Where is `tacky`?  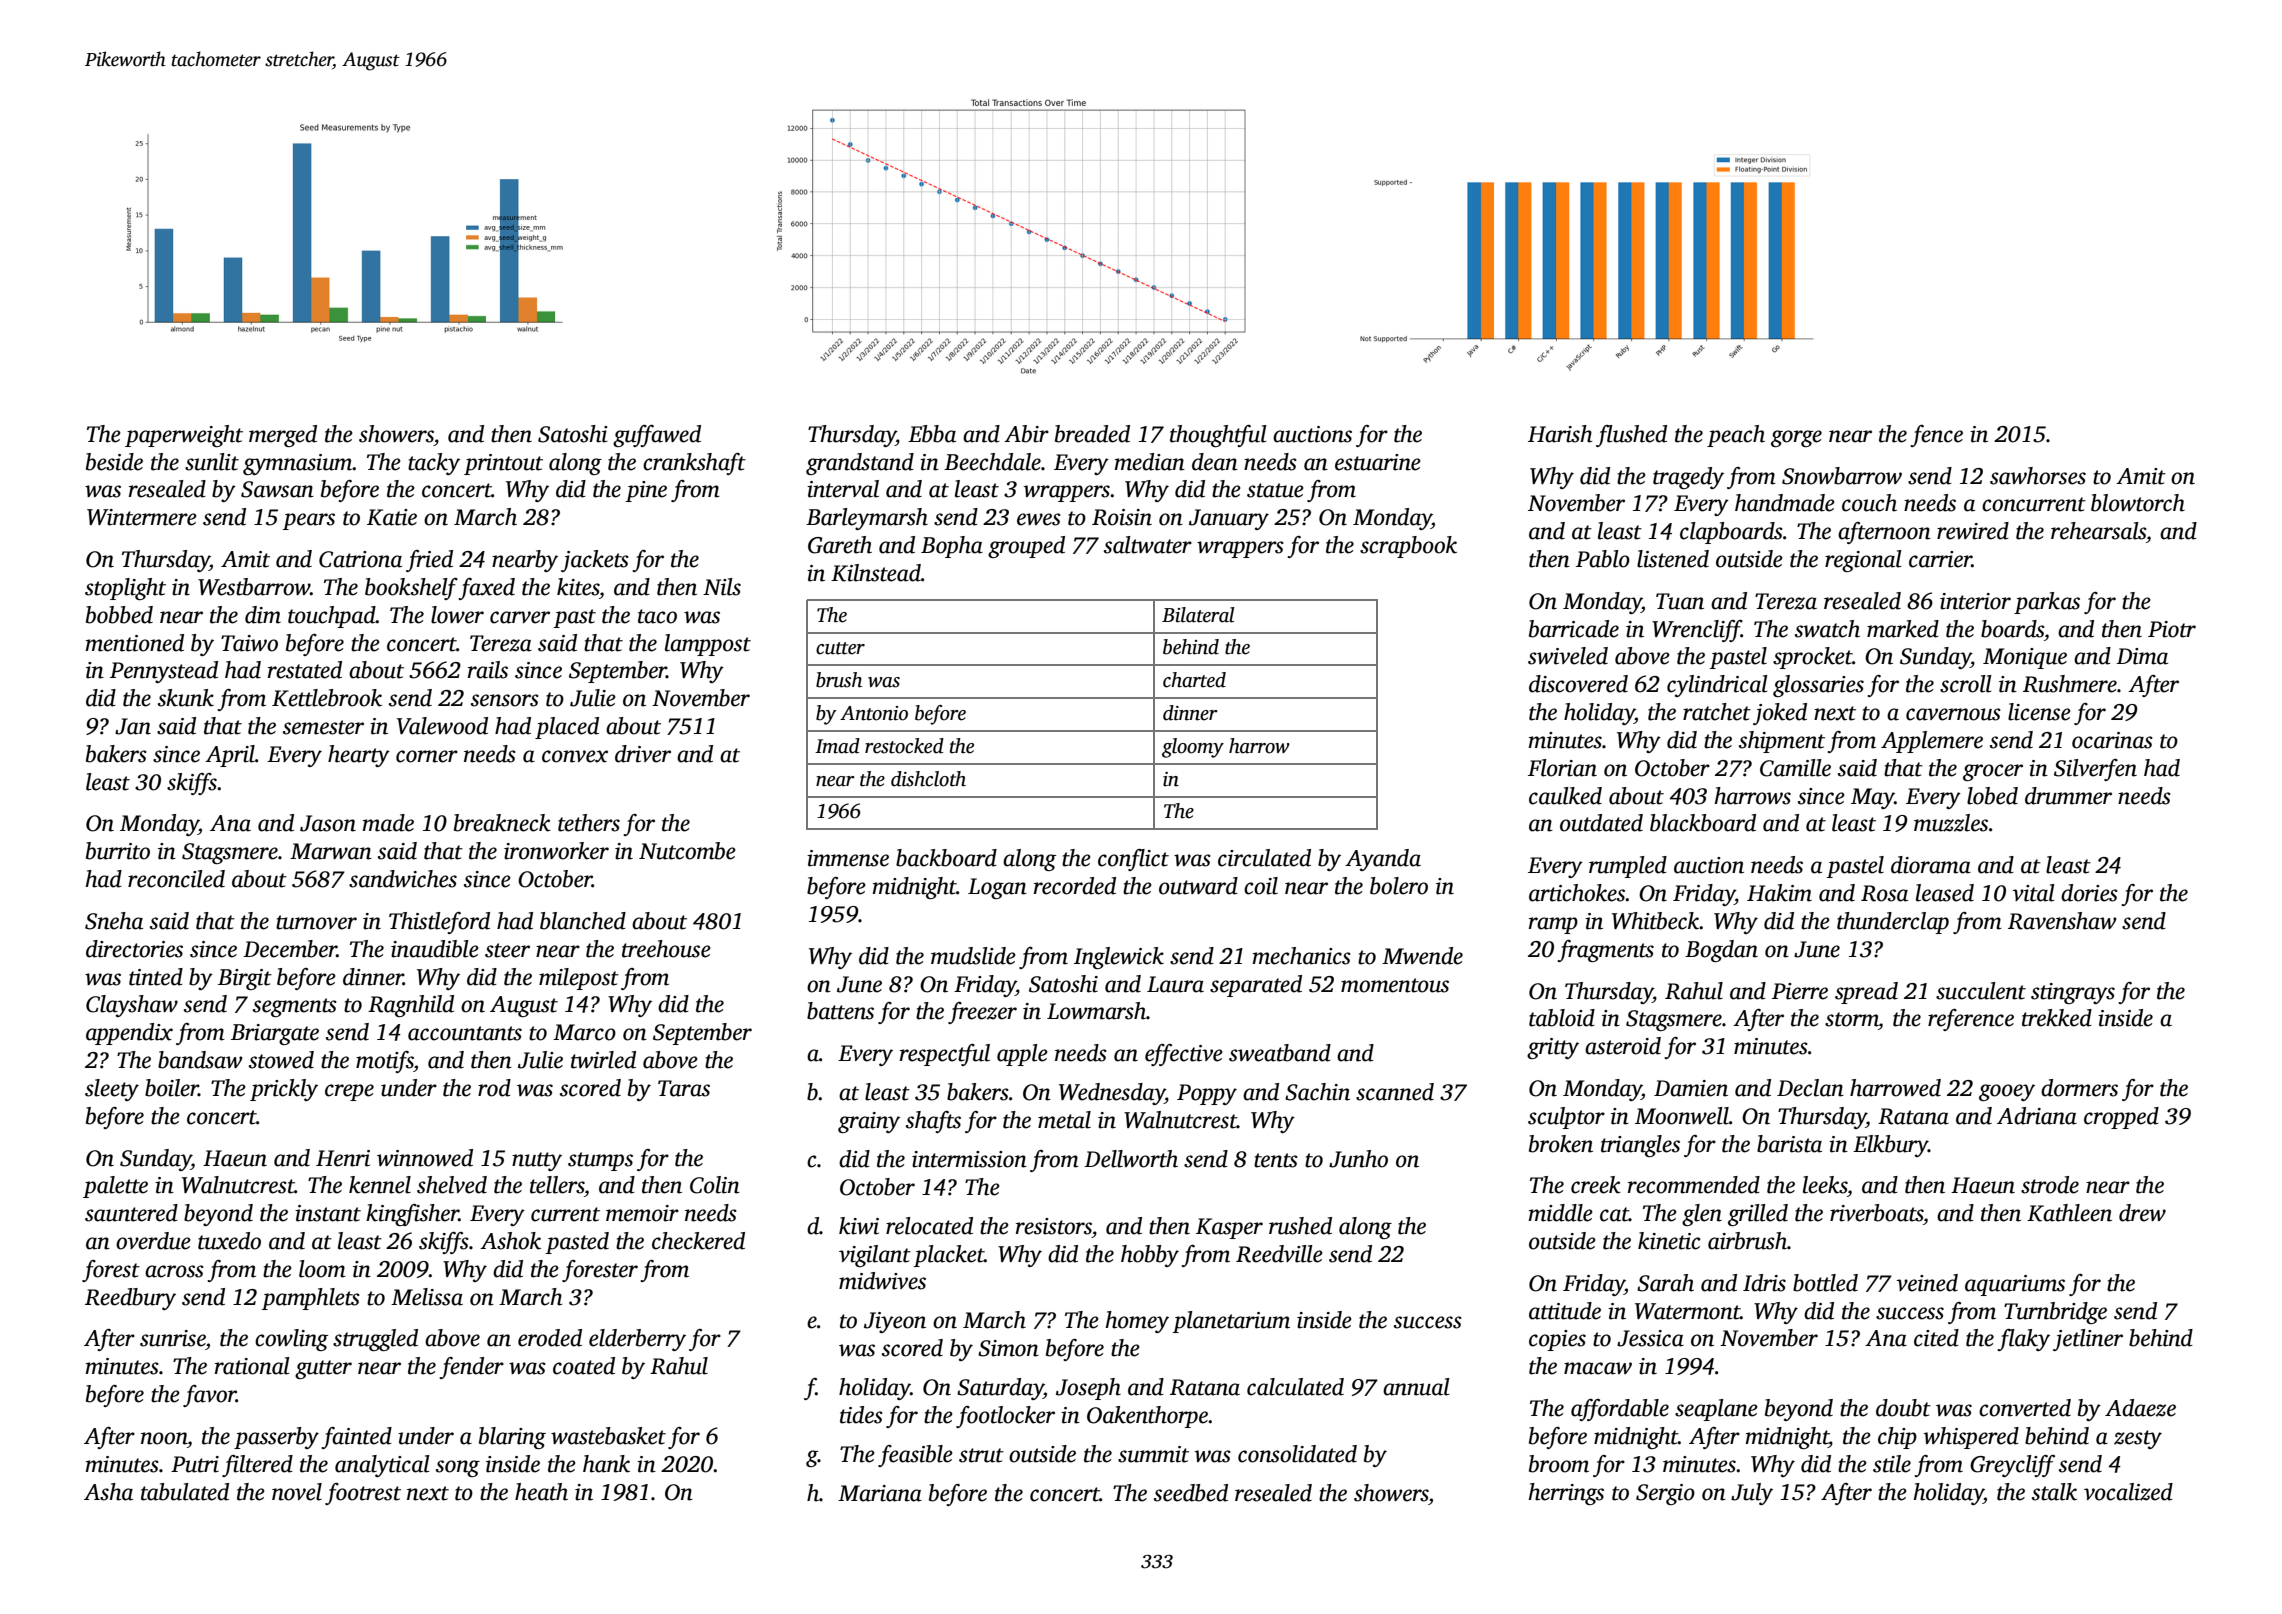
tacky is located at coordinates (434, 464).
